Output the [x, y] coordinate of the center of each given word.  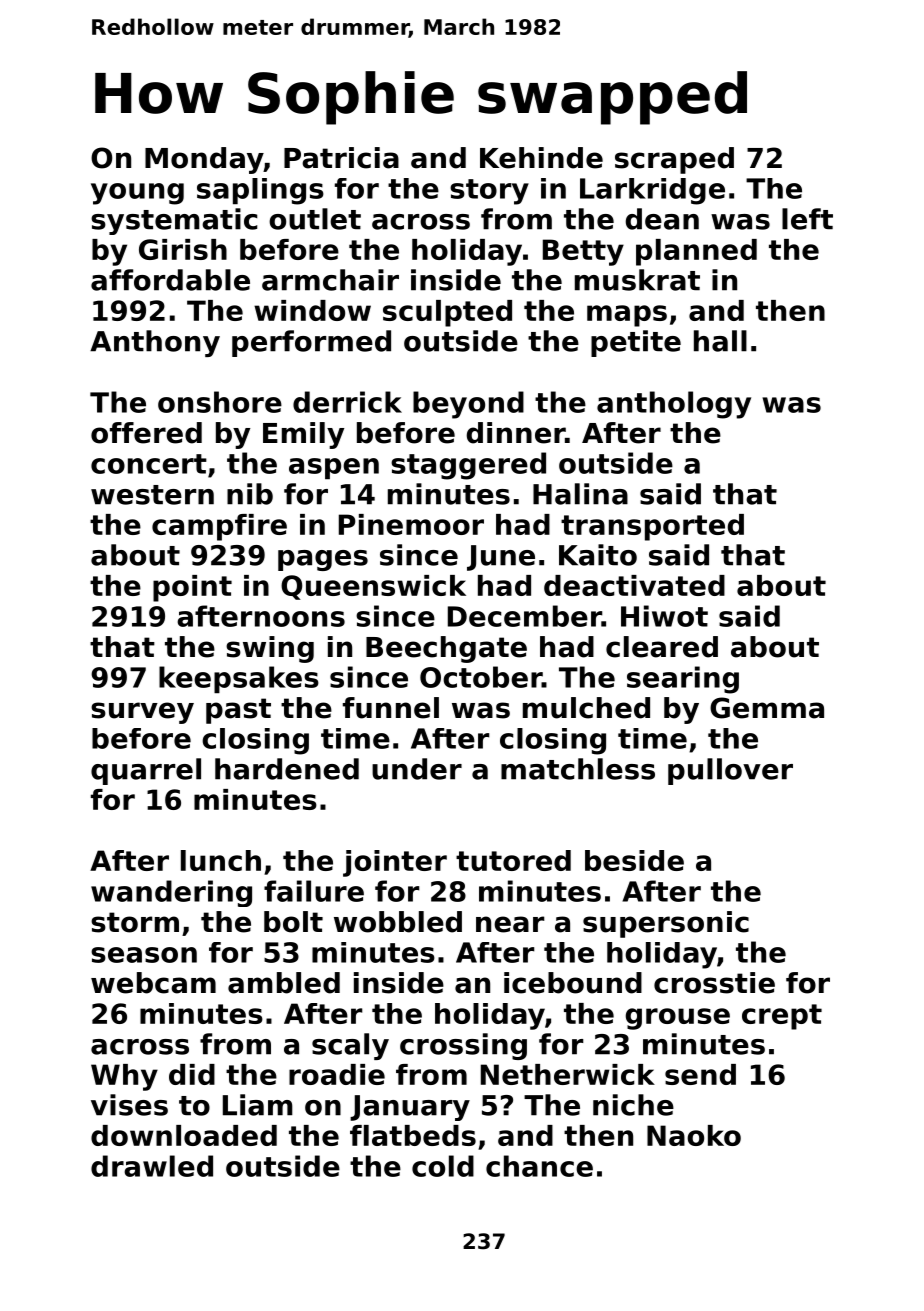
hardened [287, 769]
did [192, 1074]
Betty [583, 252]
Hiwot [664, 616]
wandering [171, 893]
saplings [260, 191]
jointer [395, 863]
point [192, 588]
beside [634, 860]
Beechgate [446, 649]
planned [696, 252]
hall [720, 341]
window [312, 310]
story [489, 192]
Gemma [767, 708]
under [417, 769]
